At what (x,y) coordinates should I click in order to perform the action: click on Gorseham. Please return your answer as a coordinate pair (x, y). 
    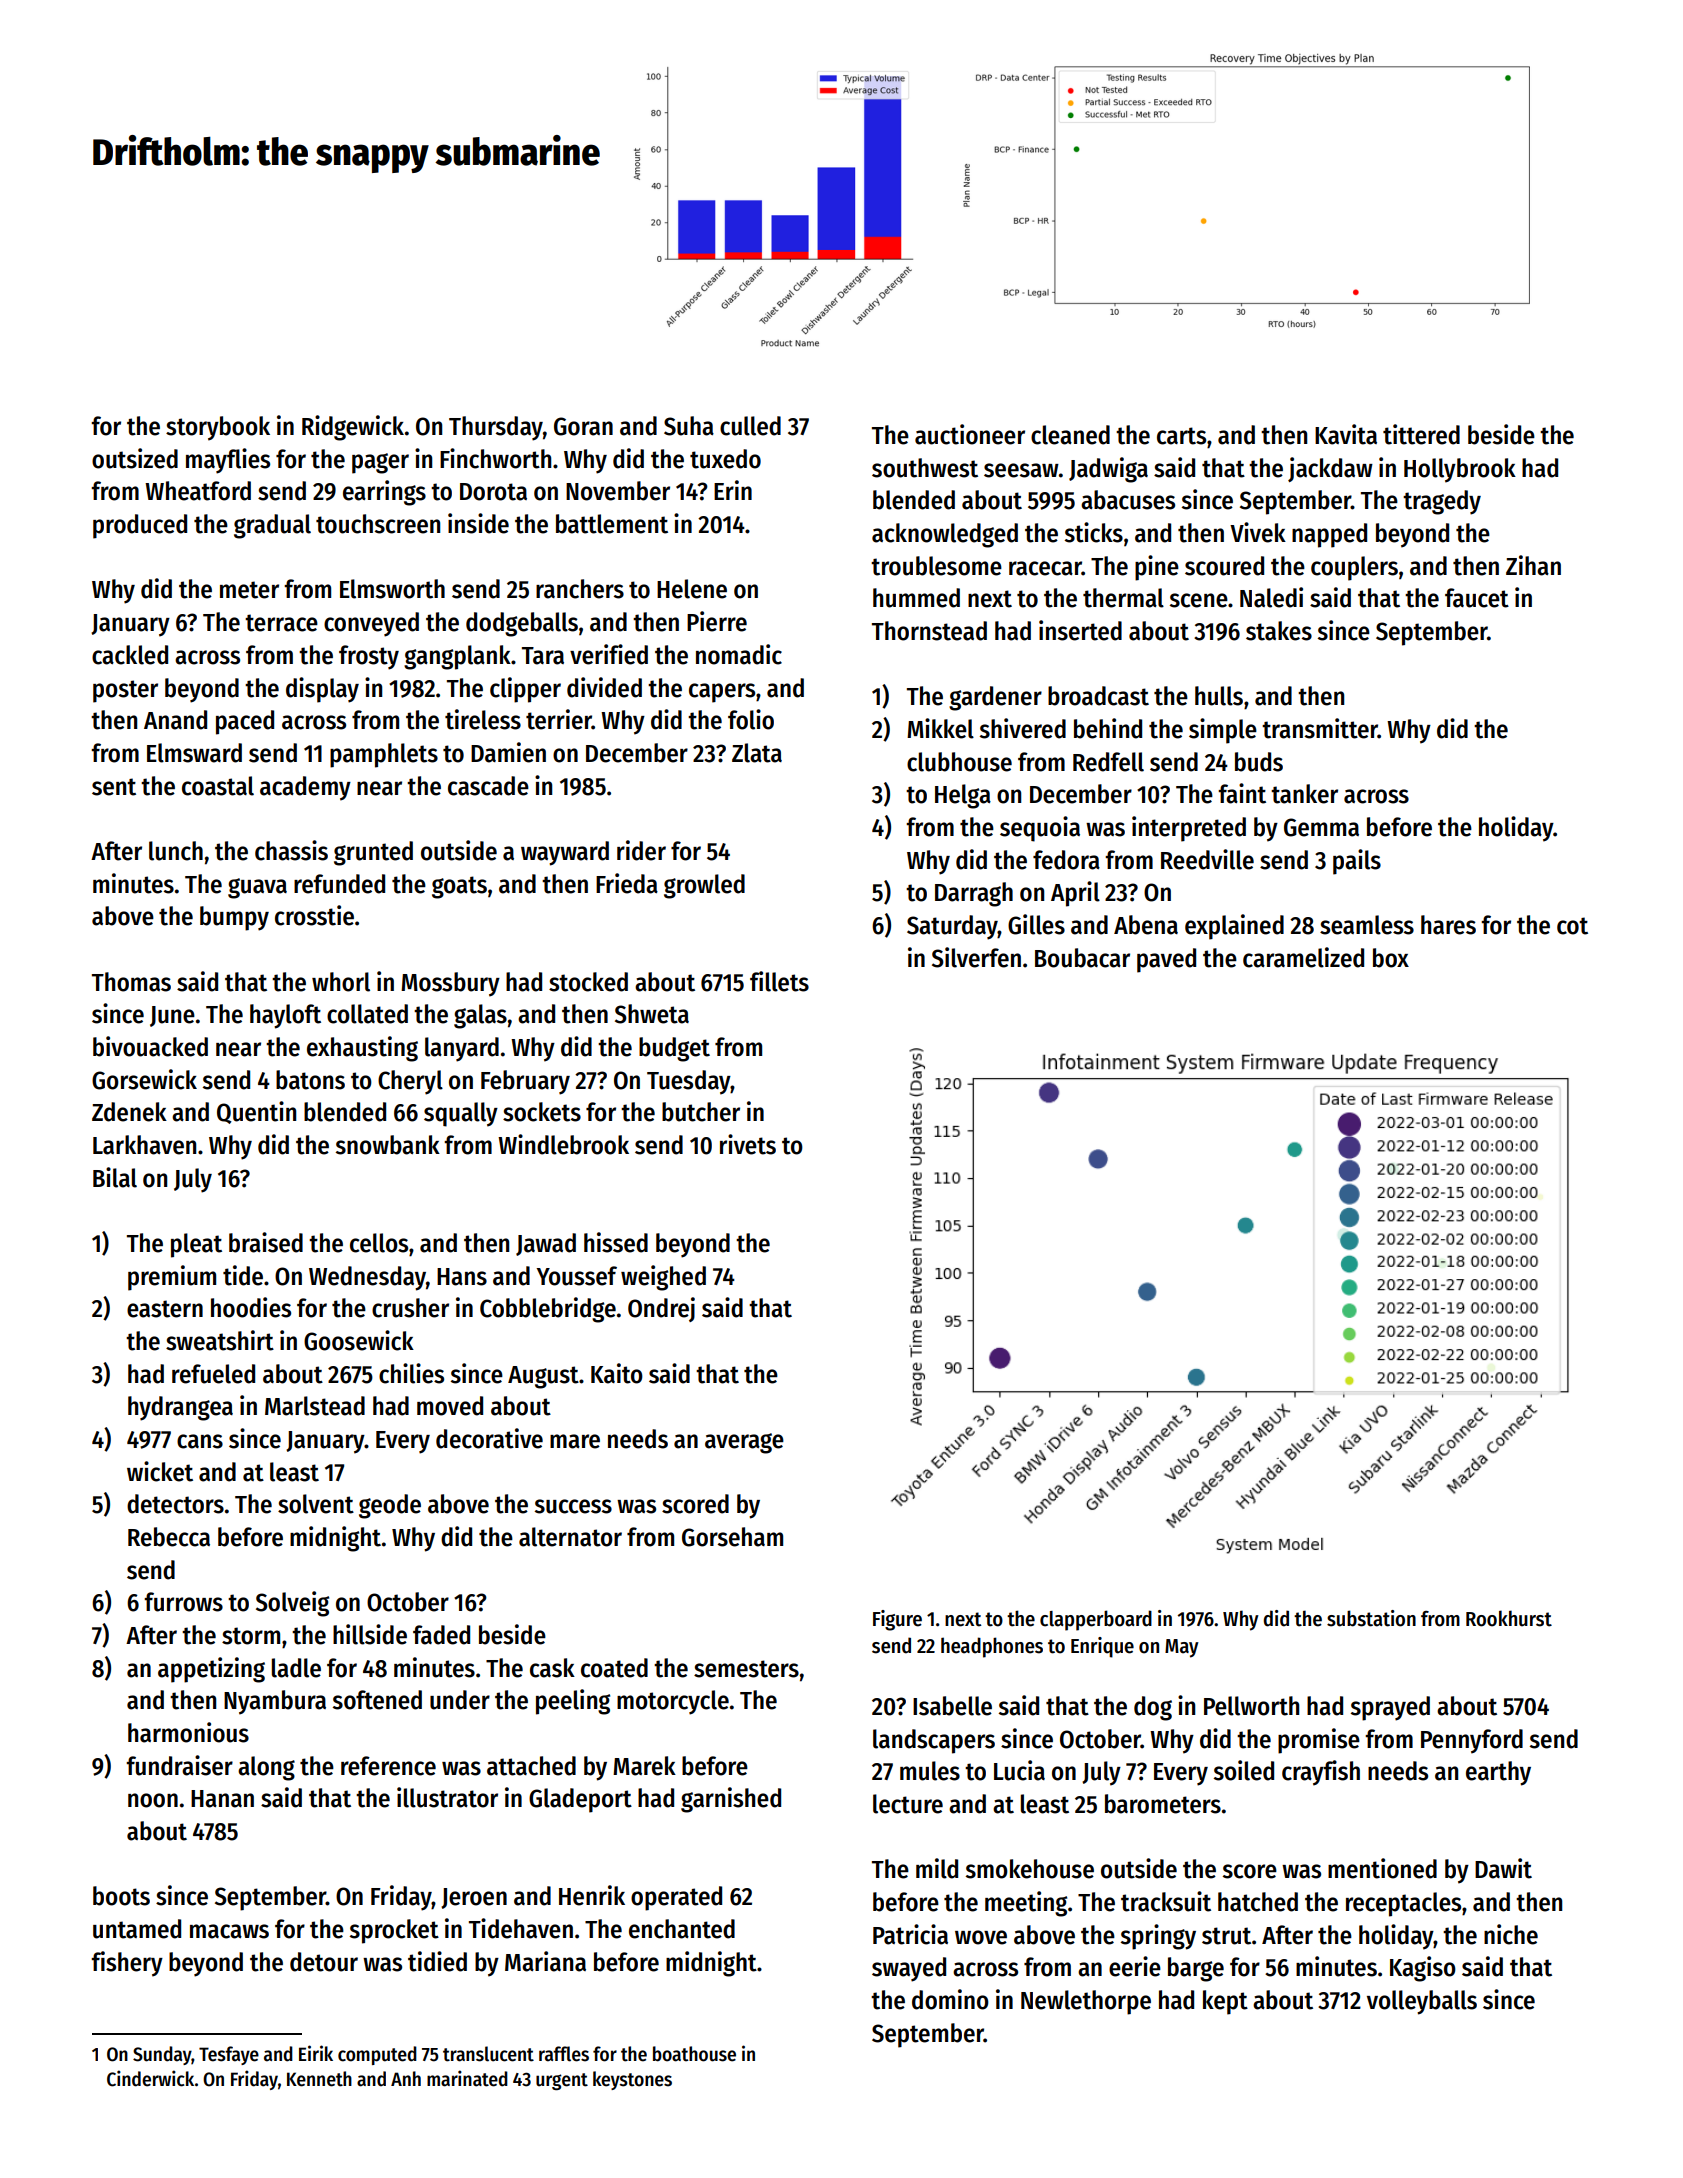
    Looking at the image, I should click on (732, 1537).
